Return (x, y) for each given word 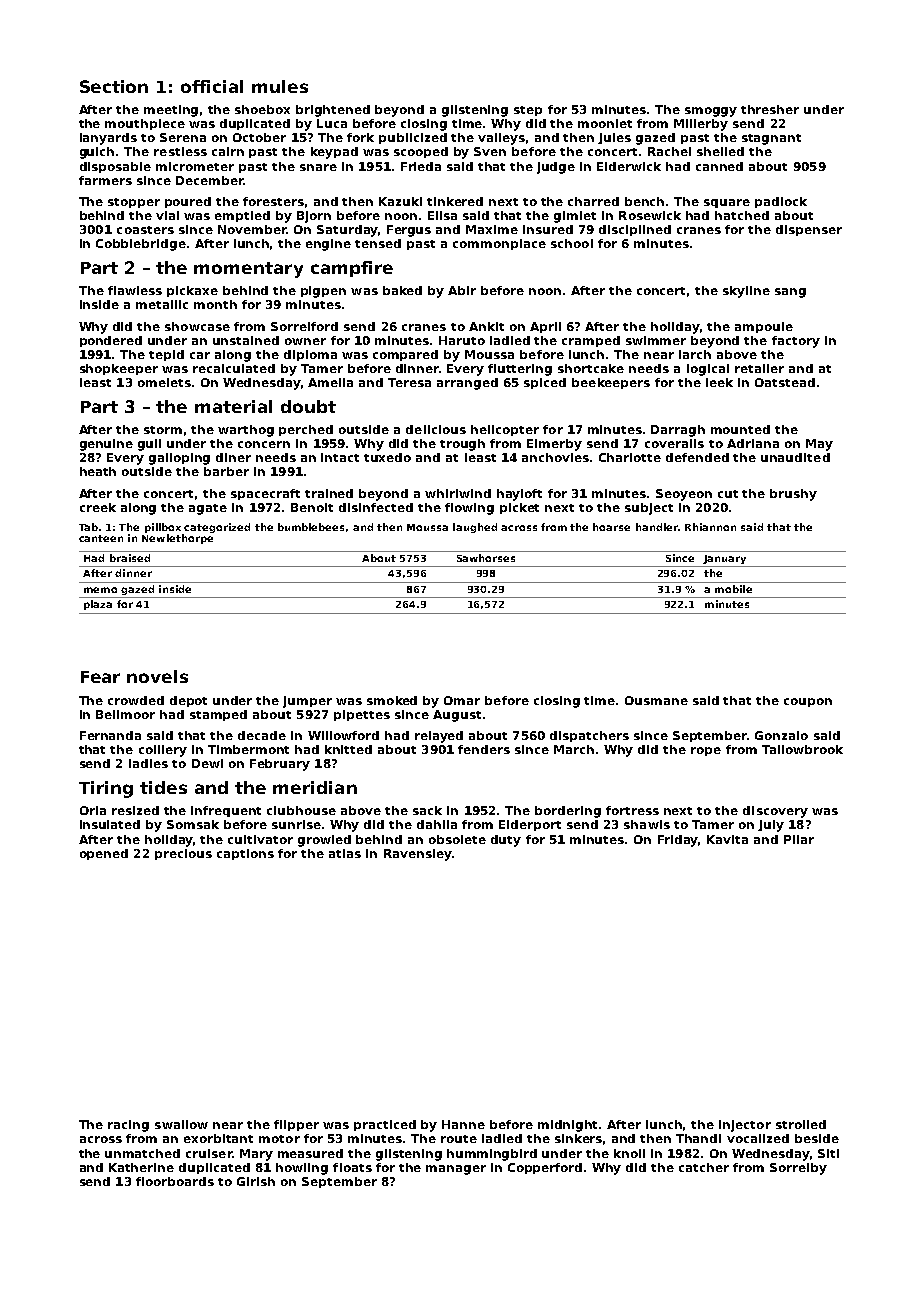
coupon (808, 702)
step (528, 111)
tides (163, 787)
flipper (296, 1125)
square (727, 203)
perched (306, 430)
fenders (484, 749)
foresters (273, 201)
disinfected (376, 507)
